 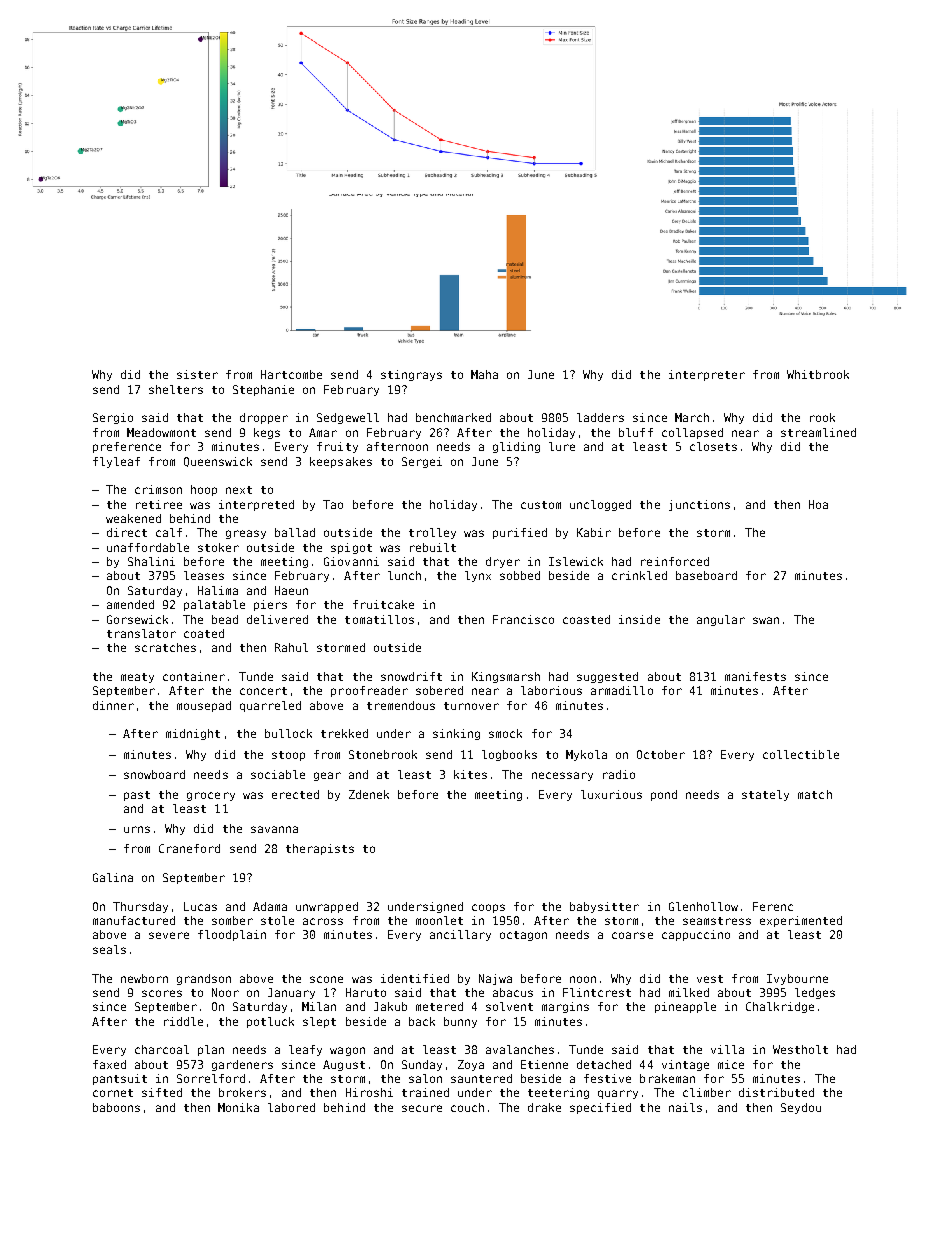 What do you see at coordinates (484, 374) in the page?
I see `Maha` at bounding box center [484, 374].
